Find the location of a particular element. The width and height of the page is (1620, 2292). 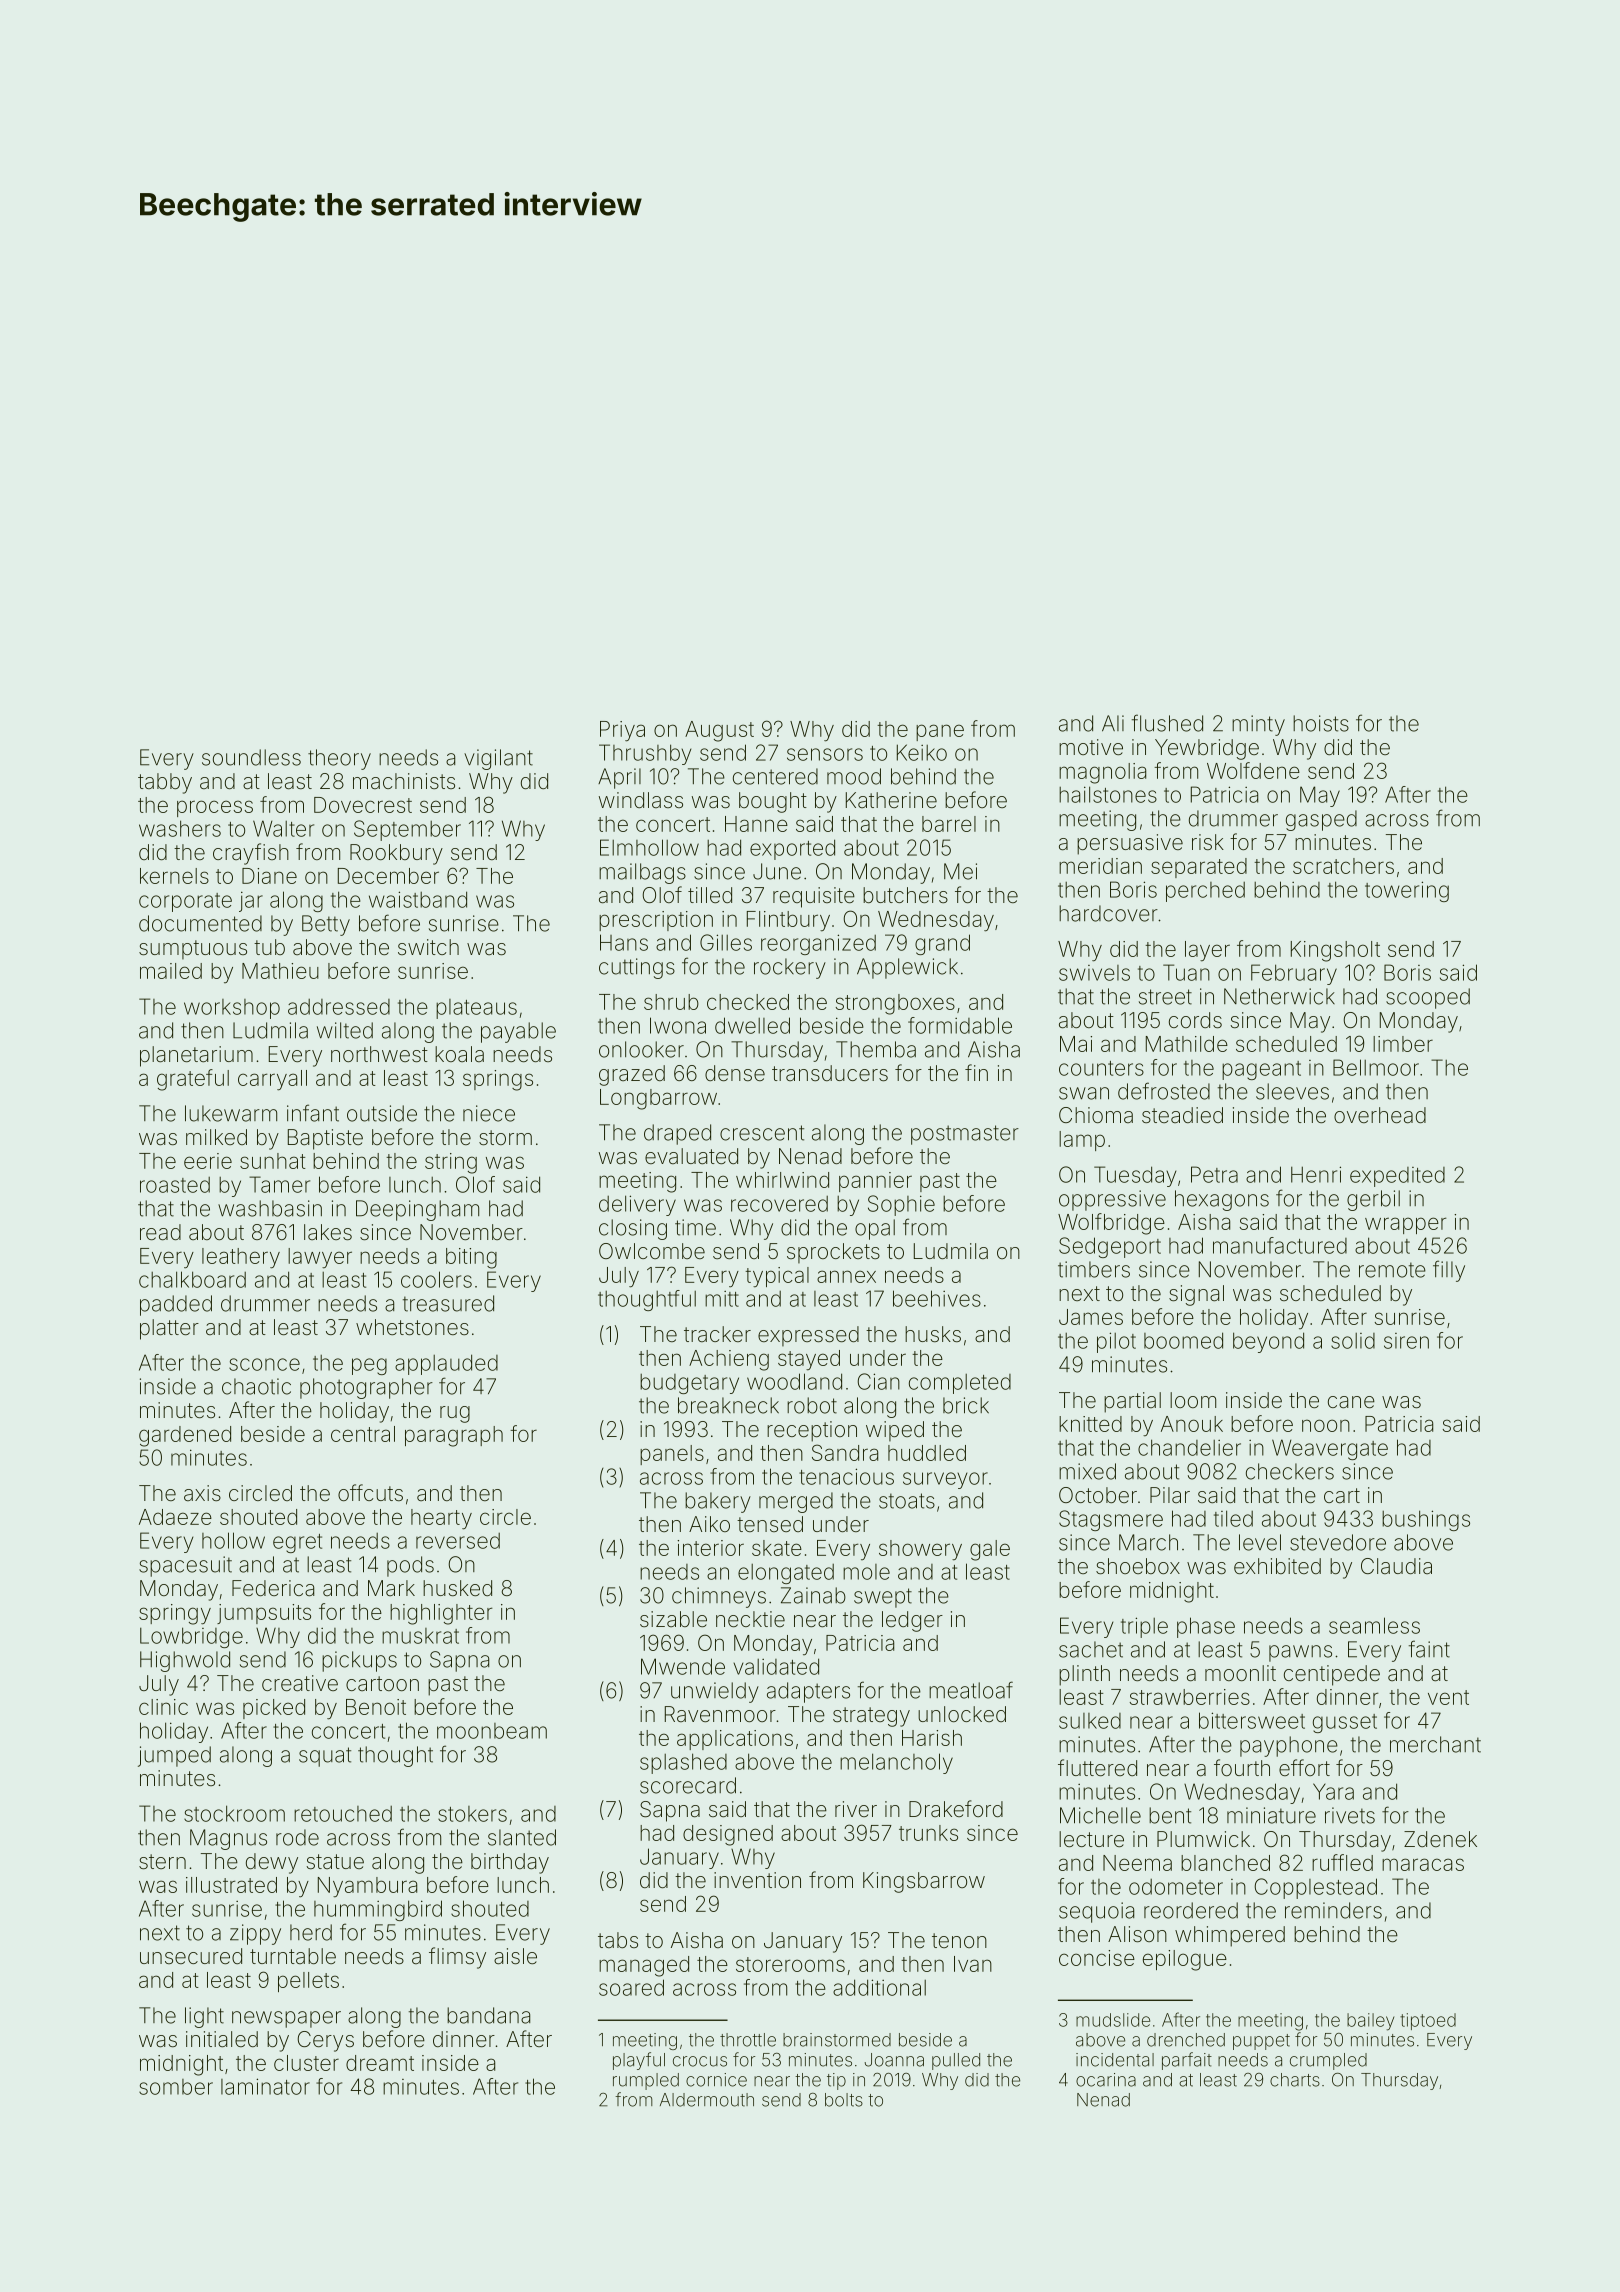

zippy is located at coordinates (255, 1934).
